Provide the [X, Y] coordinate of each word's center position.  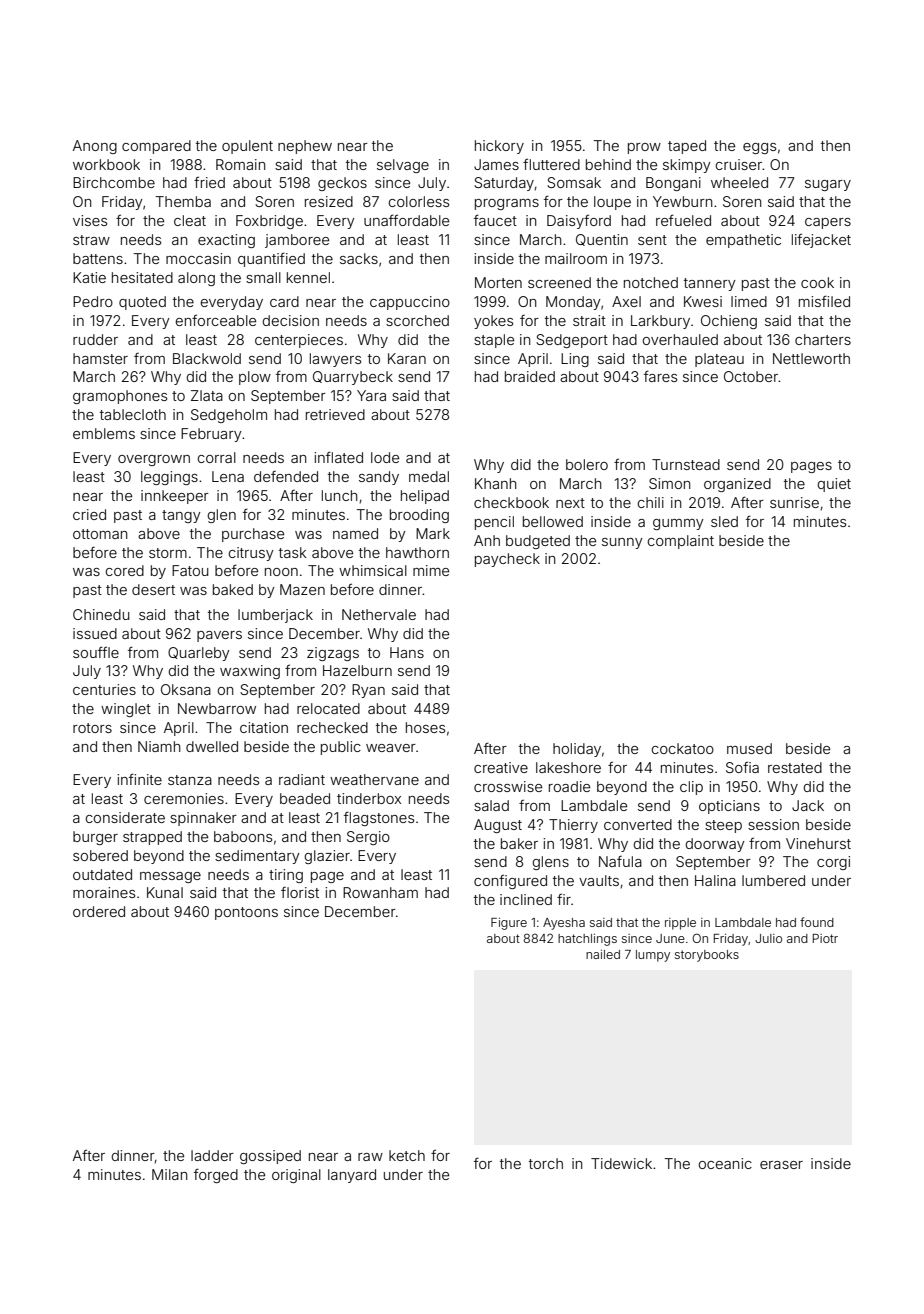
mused [749, 748]
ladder [212, 1155]
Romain [241, 164]
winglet [126, 710]
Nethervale [379, 614]
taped [687, 147]
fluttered [551, 164]
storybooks [707, 956]
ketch [407, 1155]
